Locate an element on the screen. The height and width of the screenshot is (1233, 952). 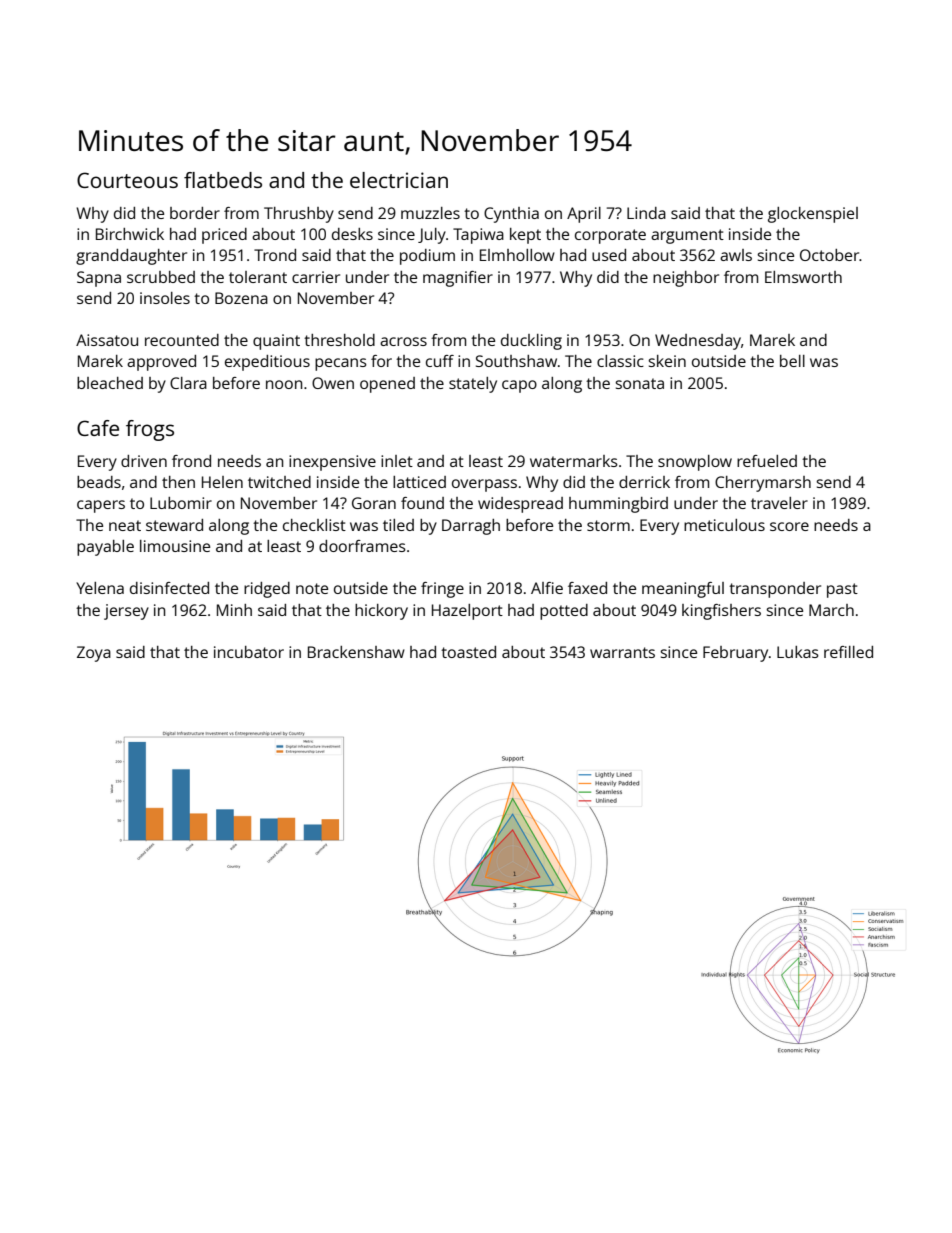
cuff is located at coordinates (440, 361).
